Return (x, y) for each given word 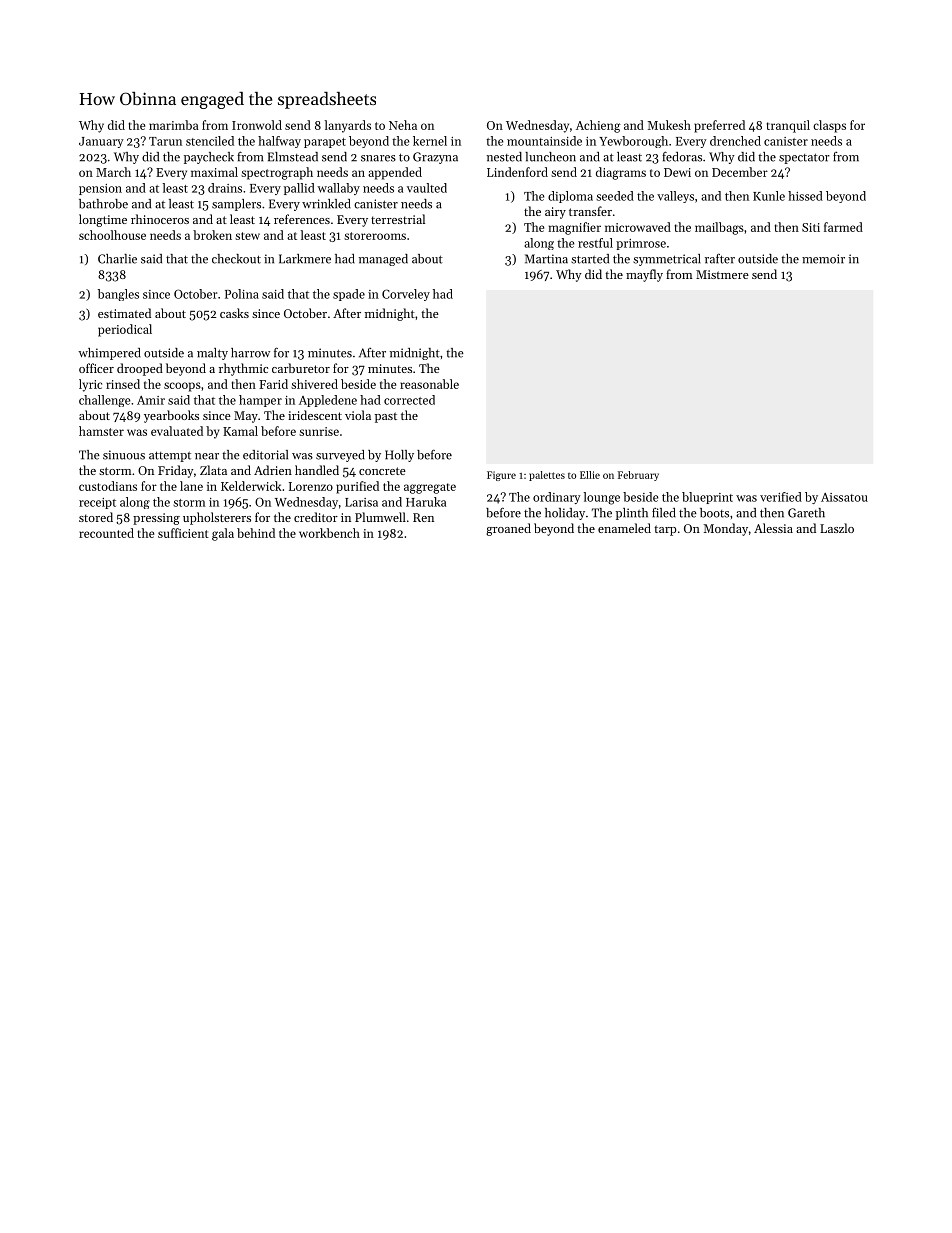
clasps (829, 126)
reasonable (429, 384)
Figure (501, 476)
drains (225, 188)
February (638, 476)
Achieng (598, 126)
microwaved (638, 227)
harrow (250, 353)
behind (256, 533)
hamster (101, 431)
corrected (409, 400)
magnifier (574, 228)
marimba (174, 125)
